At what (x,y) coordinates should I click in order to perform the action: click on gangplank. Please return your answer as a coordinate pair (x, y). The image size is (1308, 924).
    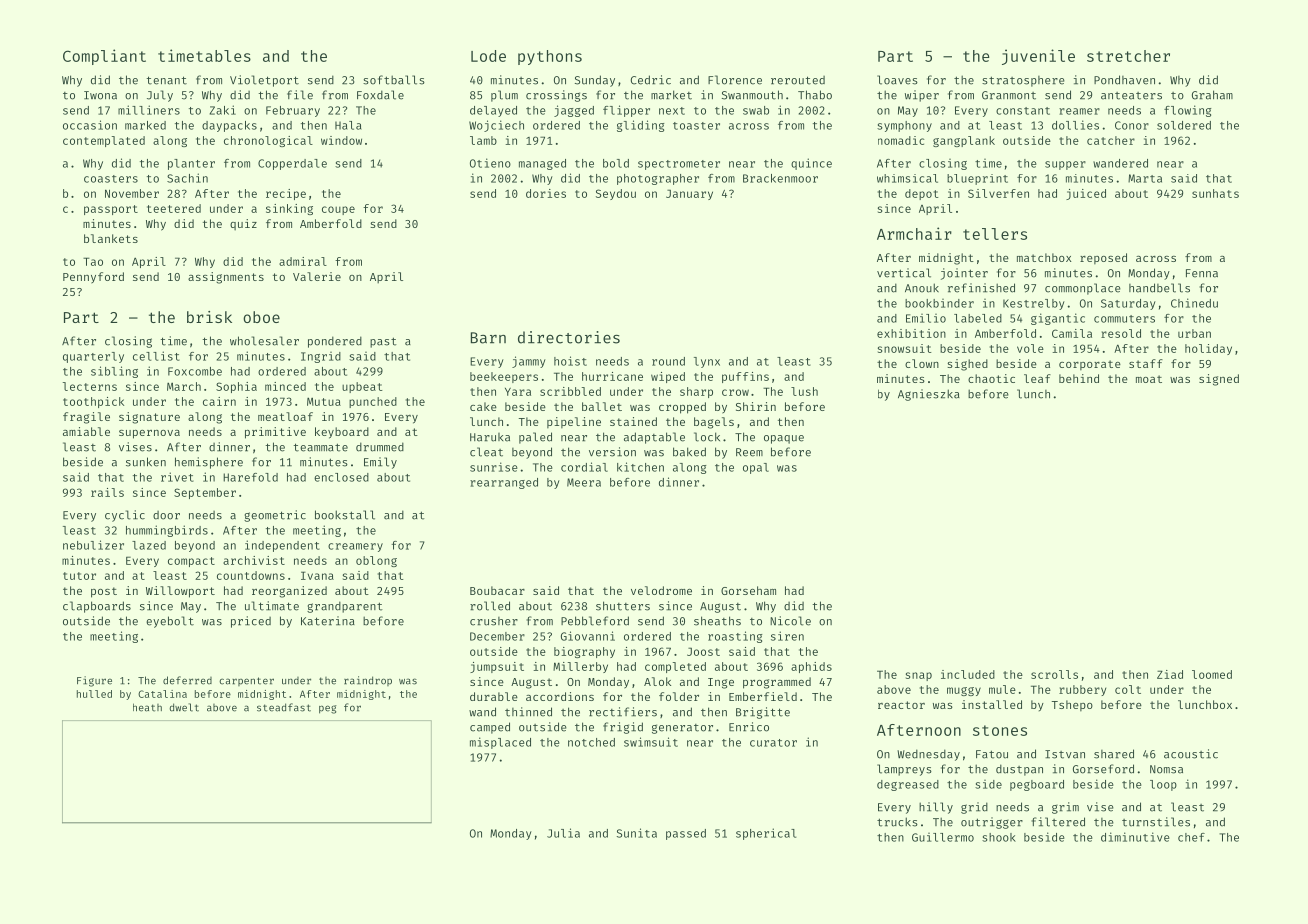
    Looking at the image, I should click on (964, 141).
